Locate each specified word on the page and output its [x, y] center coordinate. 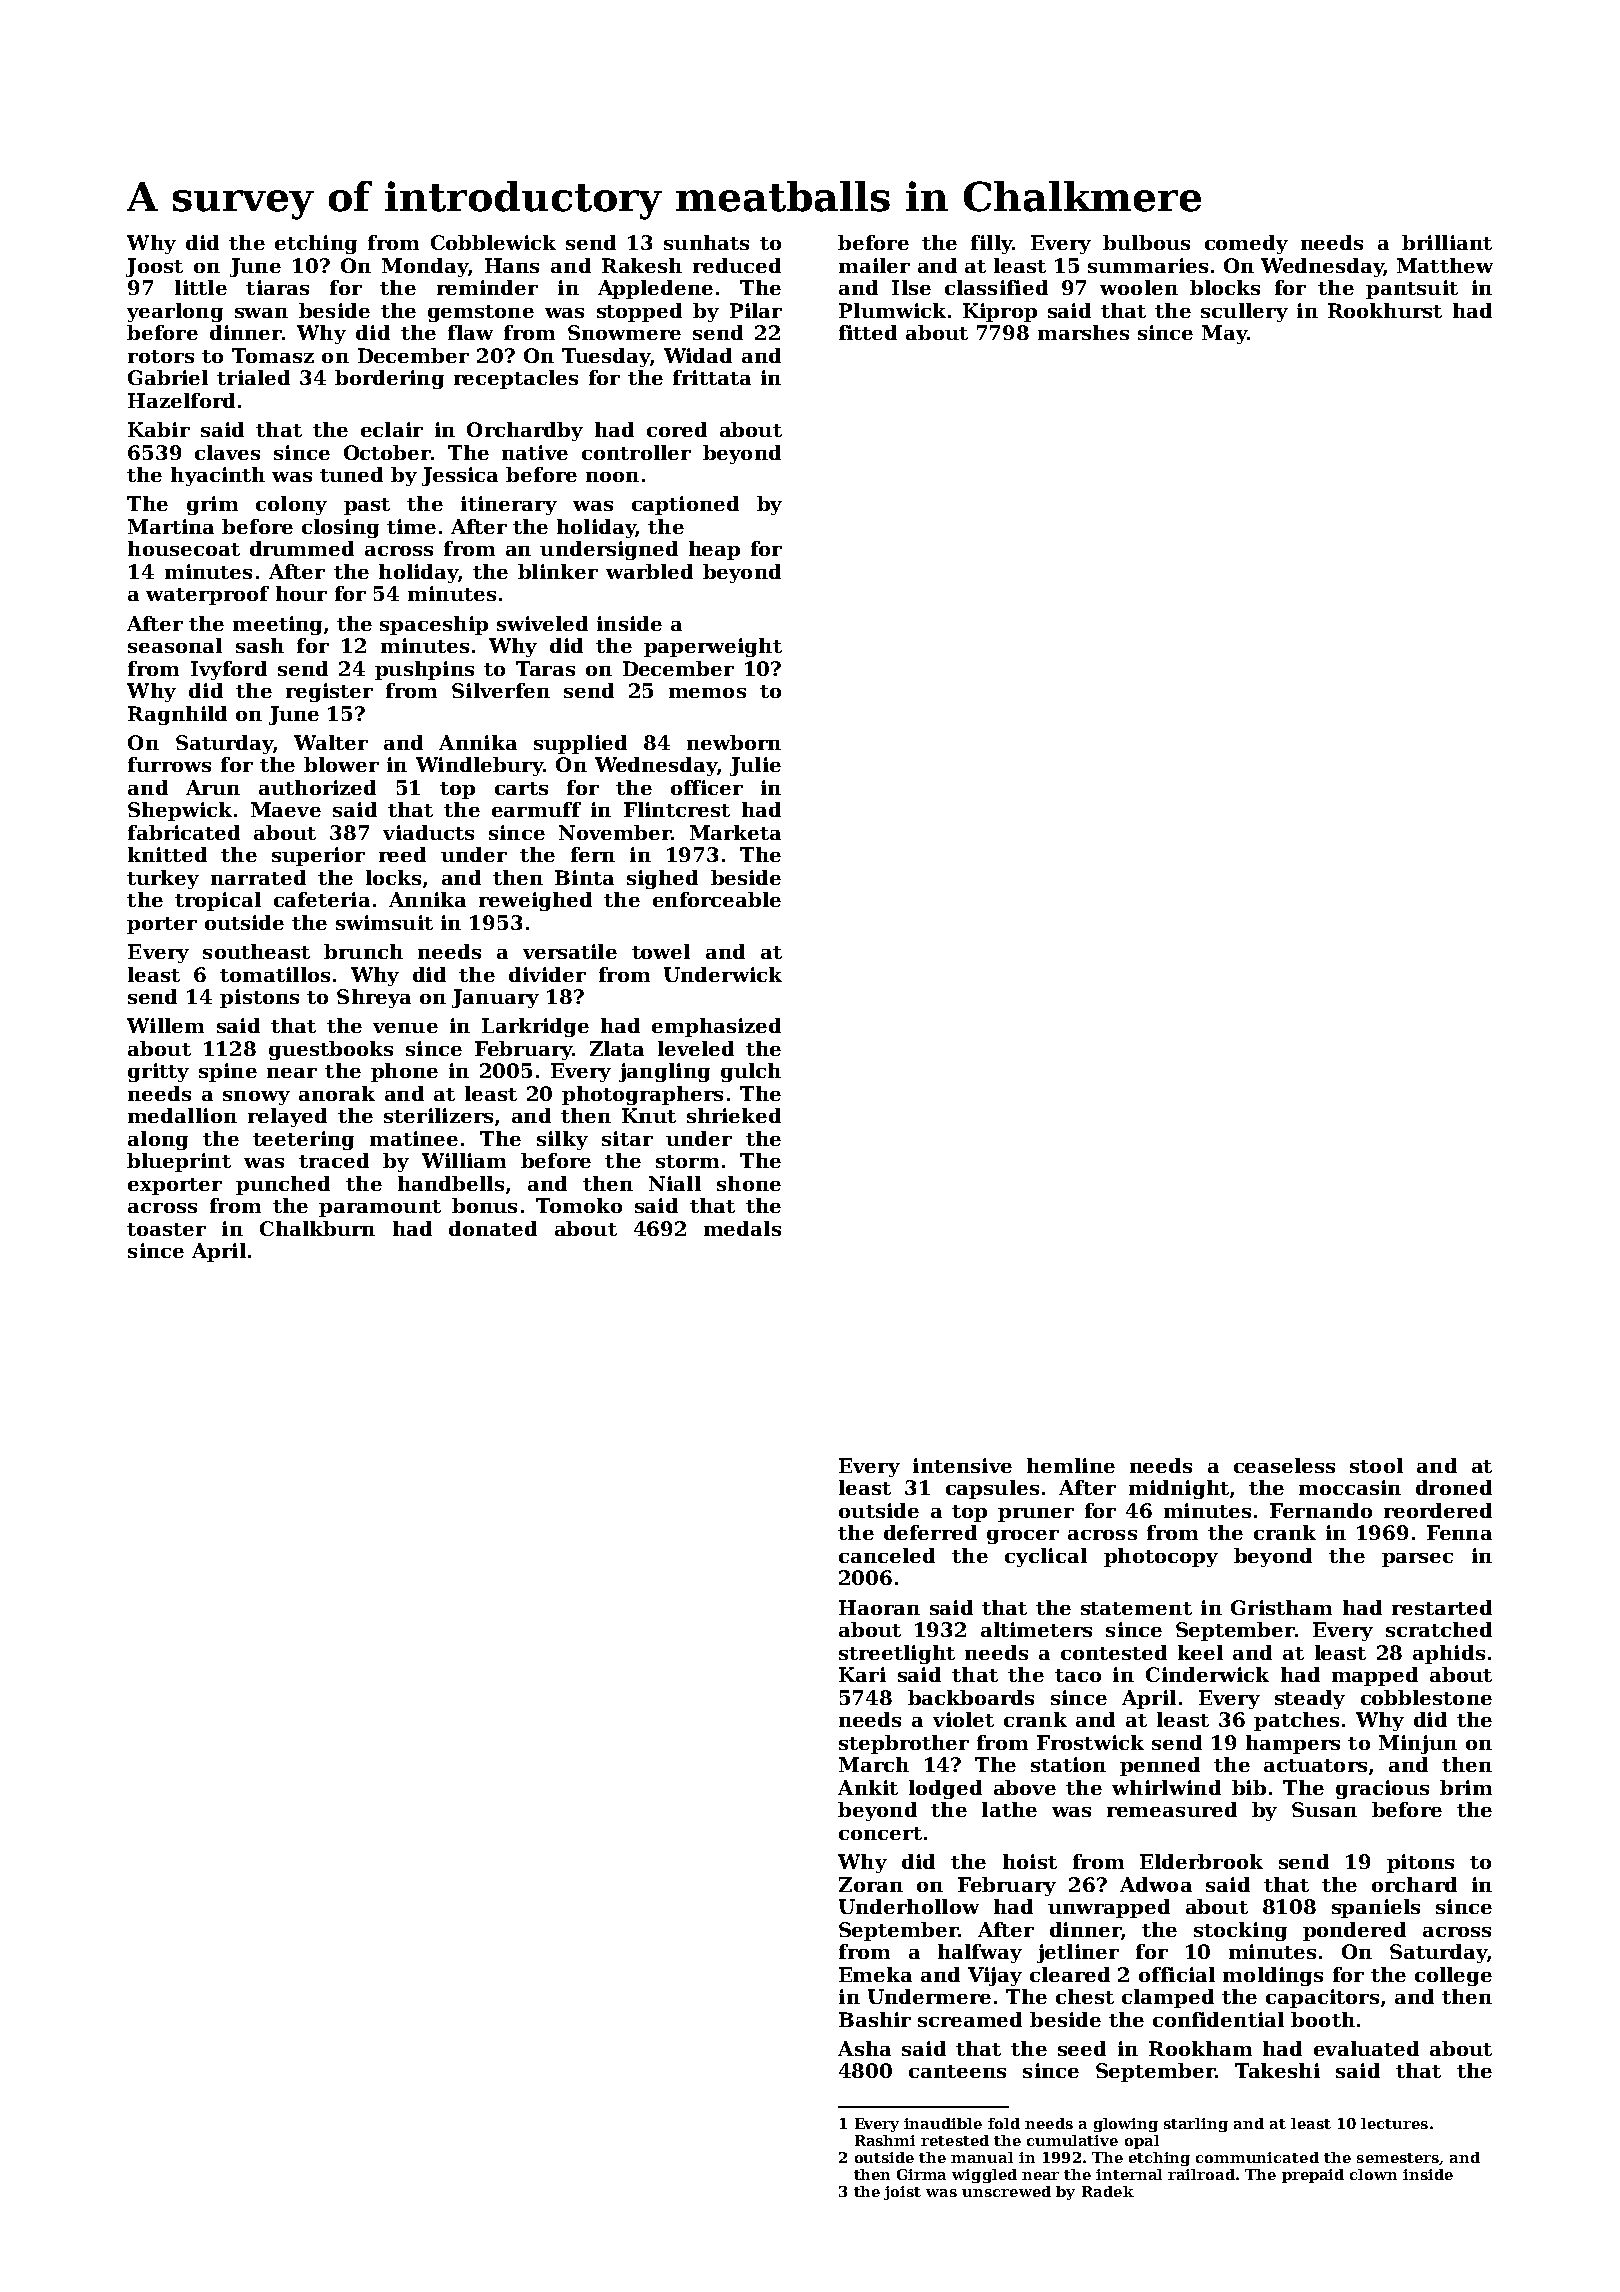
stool [1376, 1465]
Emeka [875, 1974]
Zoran [871, 1884]
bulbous [1146, 242]
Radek [1108, 2191]
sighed [662, 879]
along [158, 1140]
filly [991, 244]
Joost [154, 267]
